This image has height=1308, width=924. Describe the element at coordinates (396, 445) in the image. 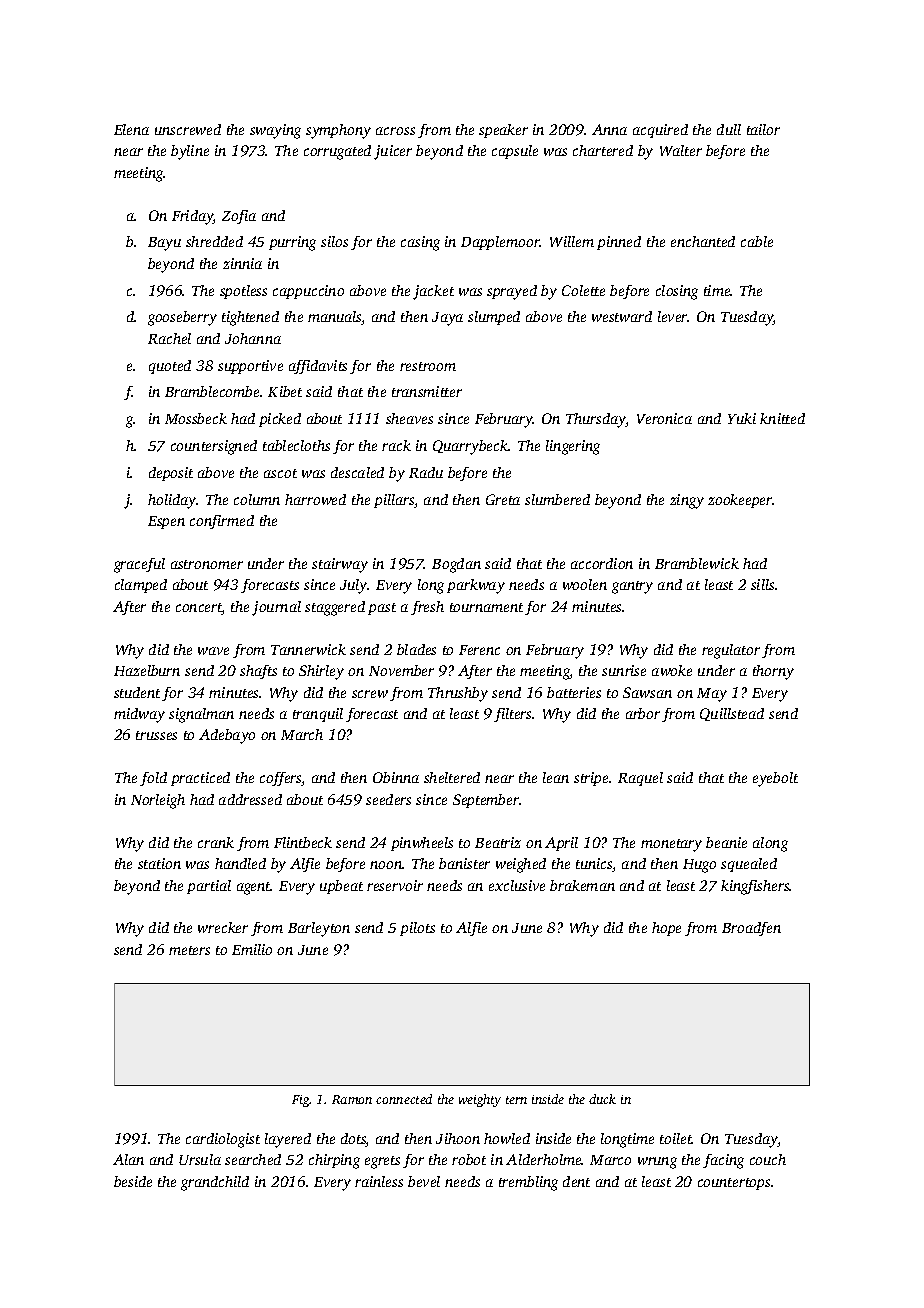

I see `rack` at that location.
